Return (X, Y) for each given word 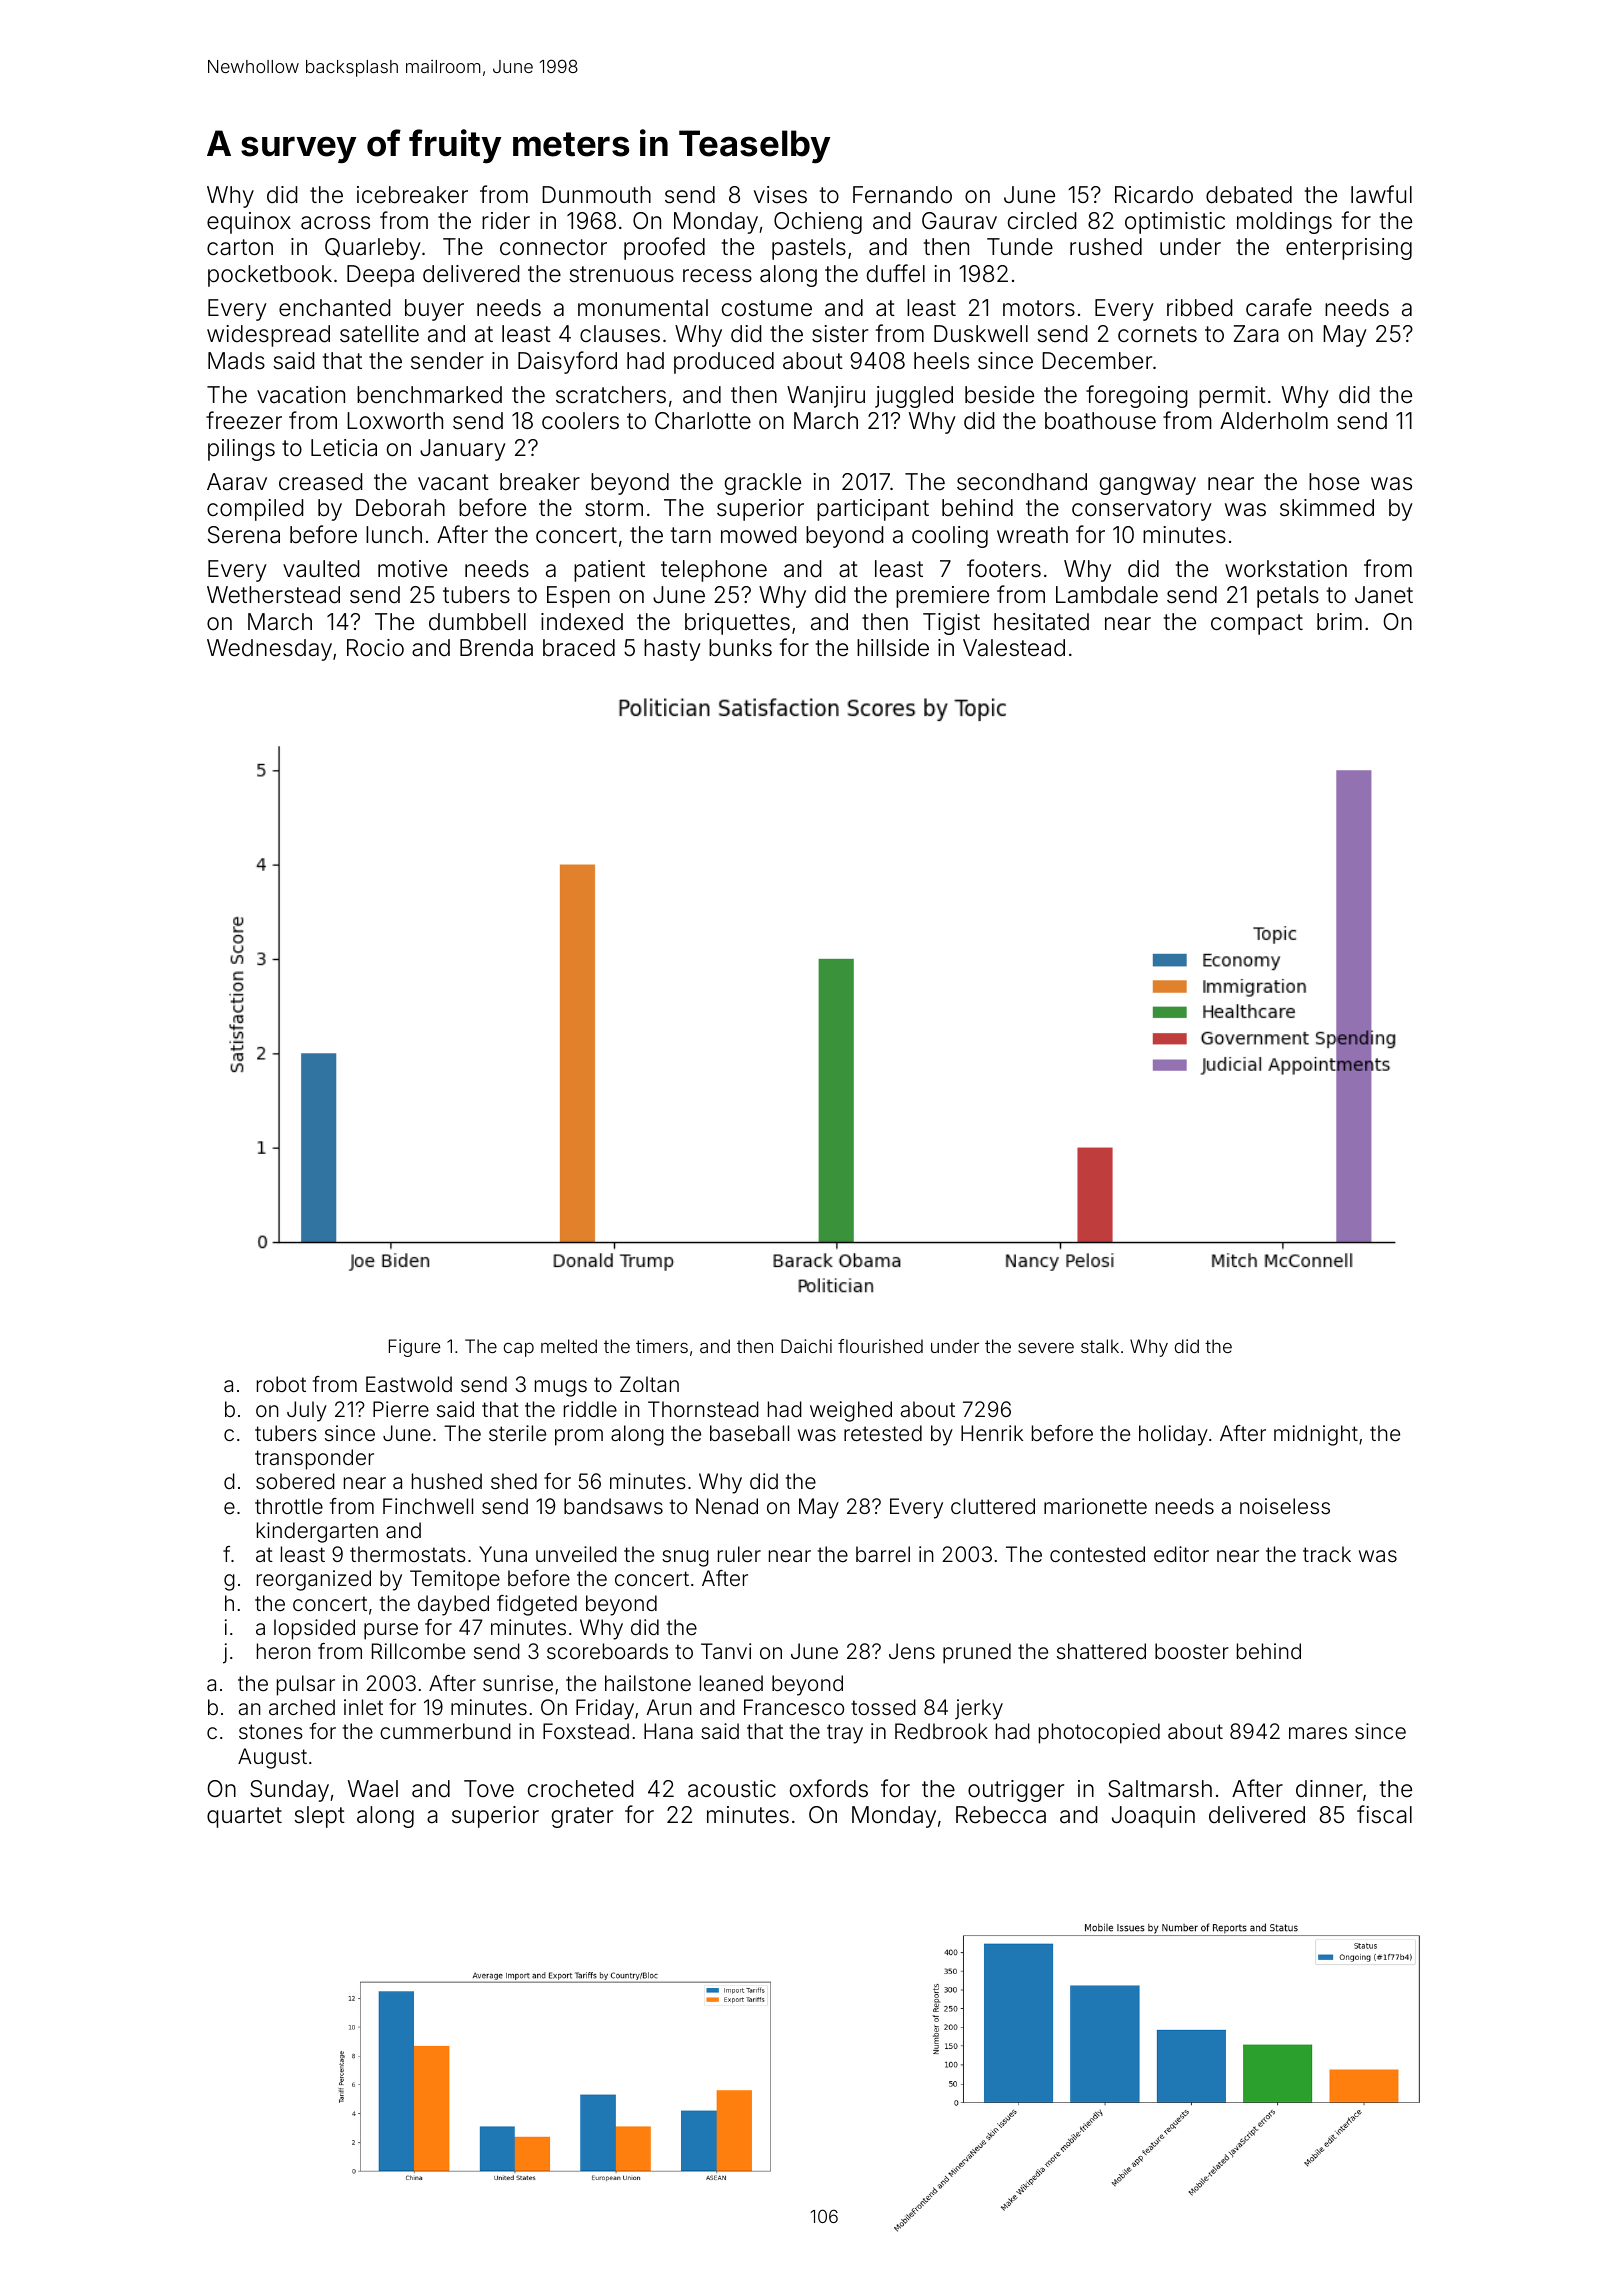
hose (1334, 481)
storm (614, 508)
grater (582, 1817)
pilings (241, 450)
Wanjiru (826, 397)
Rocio (375, 647)
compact (1257, 624)
